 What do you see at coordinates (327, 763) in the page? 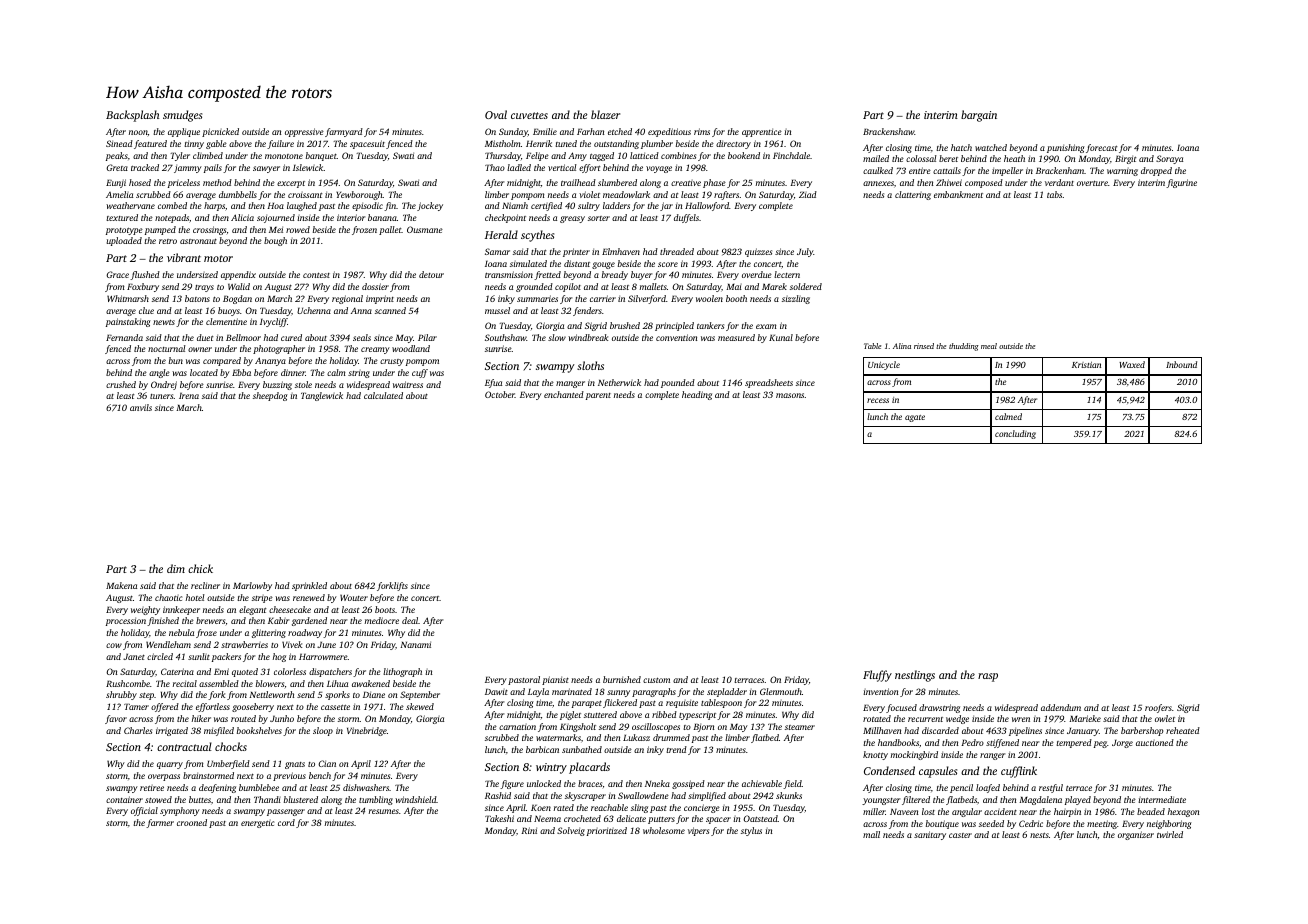
I see `Cian` at bounding box center [327, 763].
